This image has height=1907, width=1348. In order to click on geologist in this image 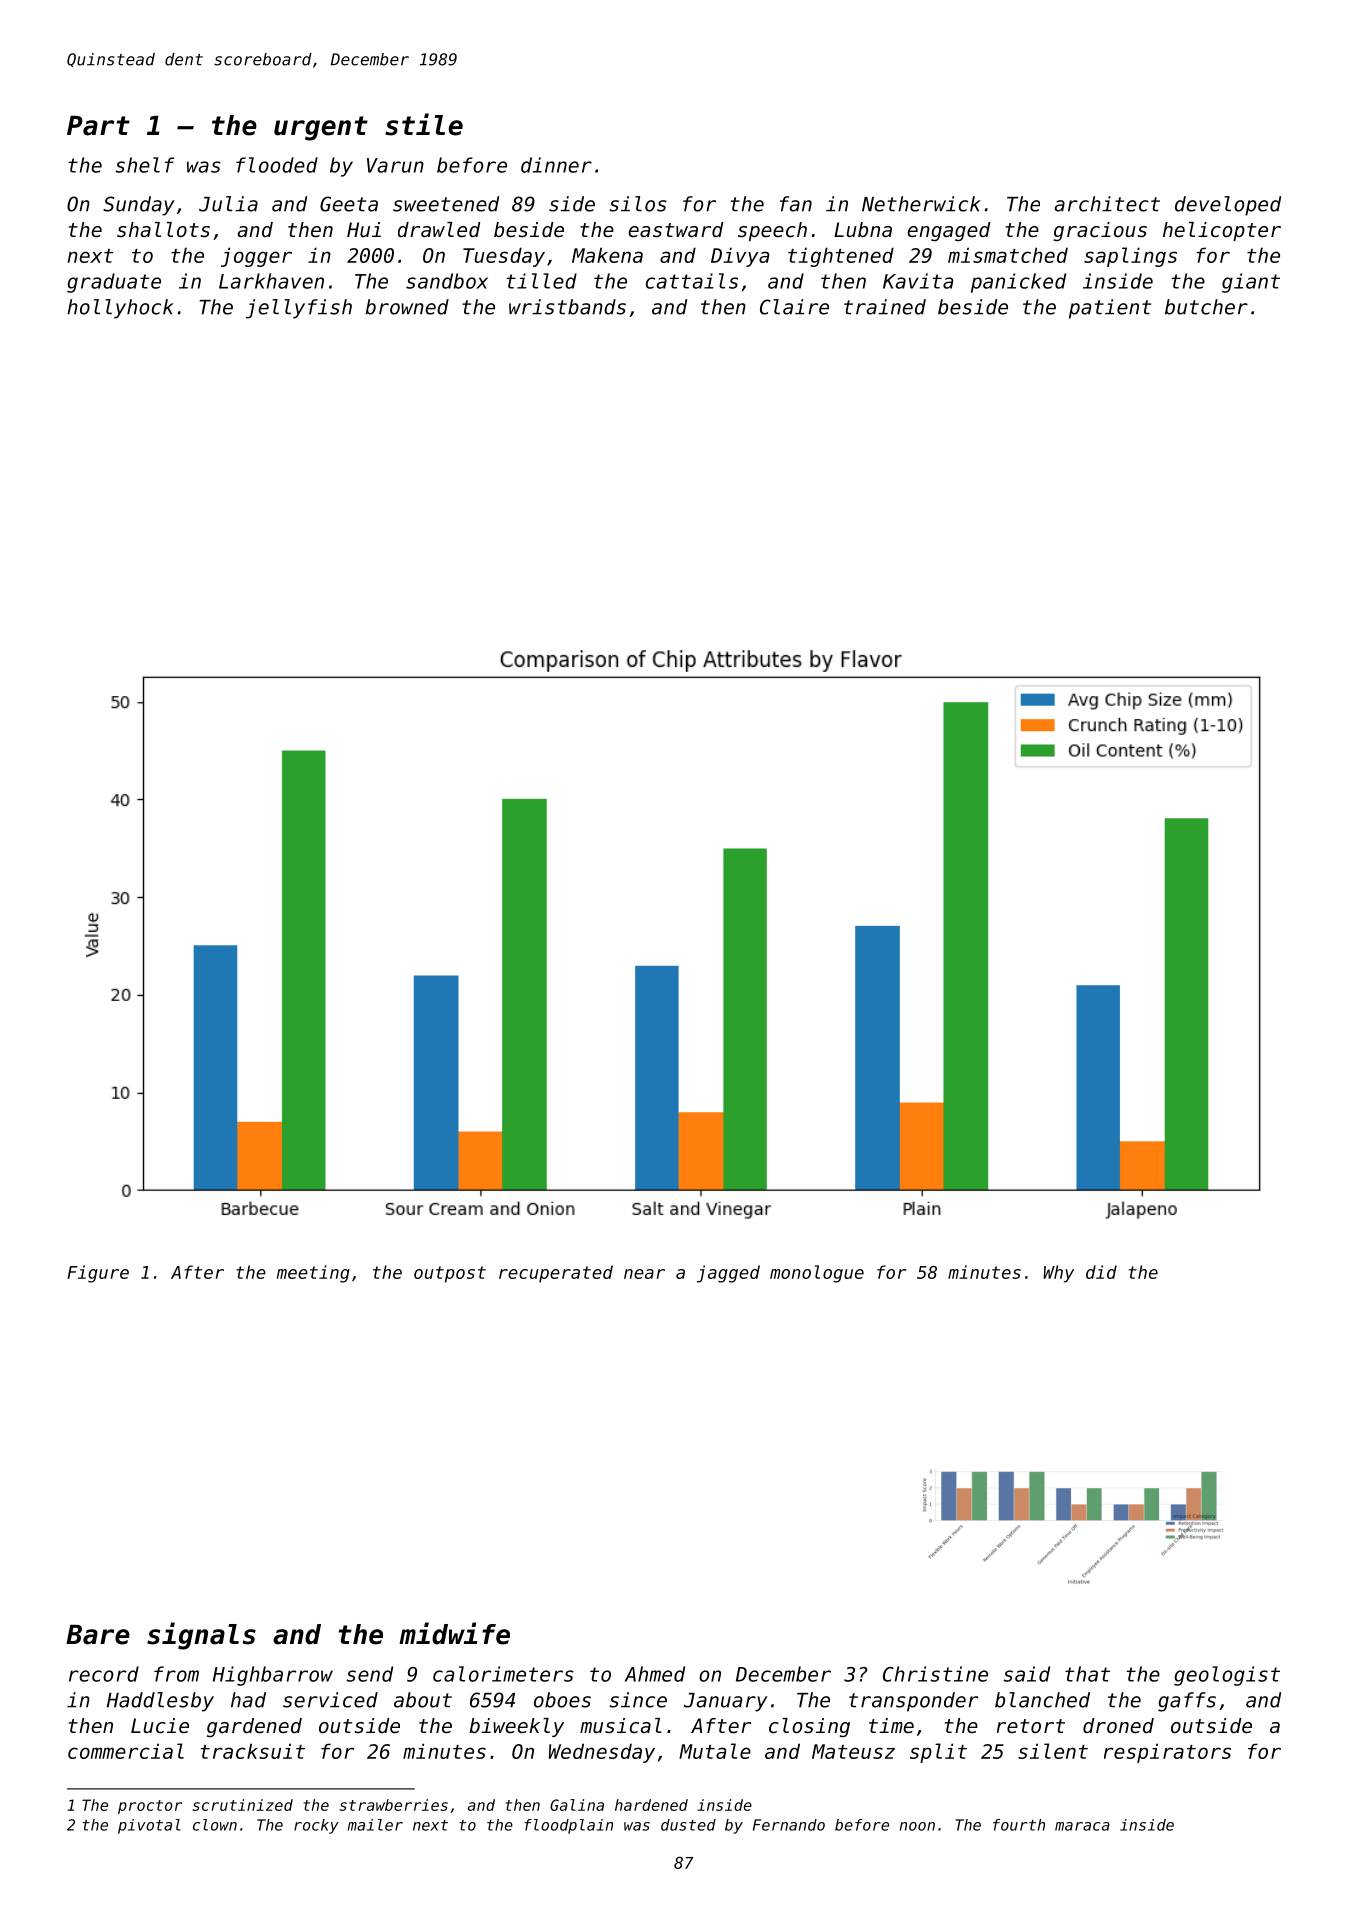, I will do `click(1227, 1676)`.
